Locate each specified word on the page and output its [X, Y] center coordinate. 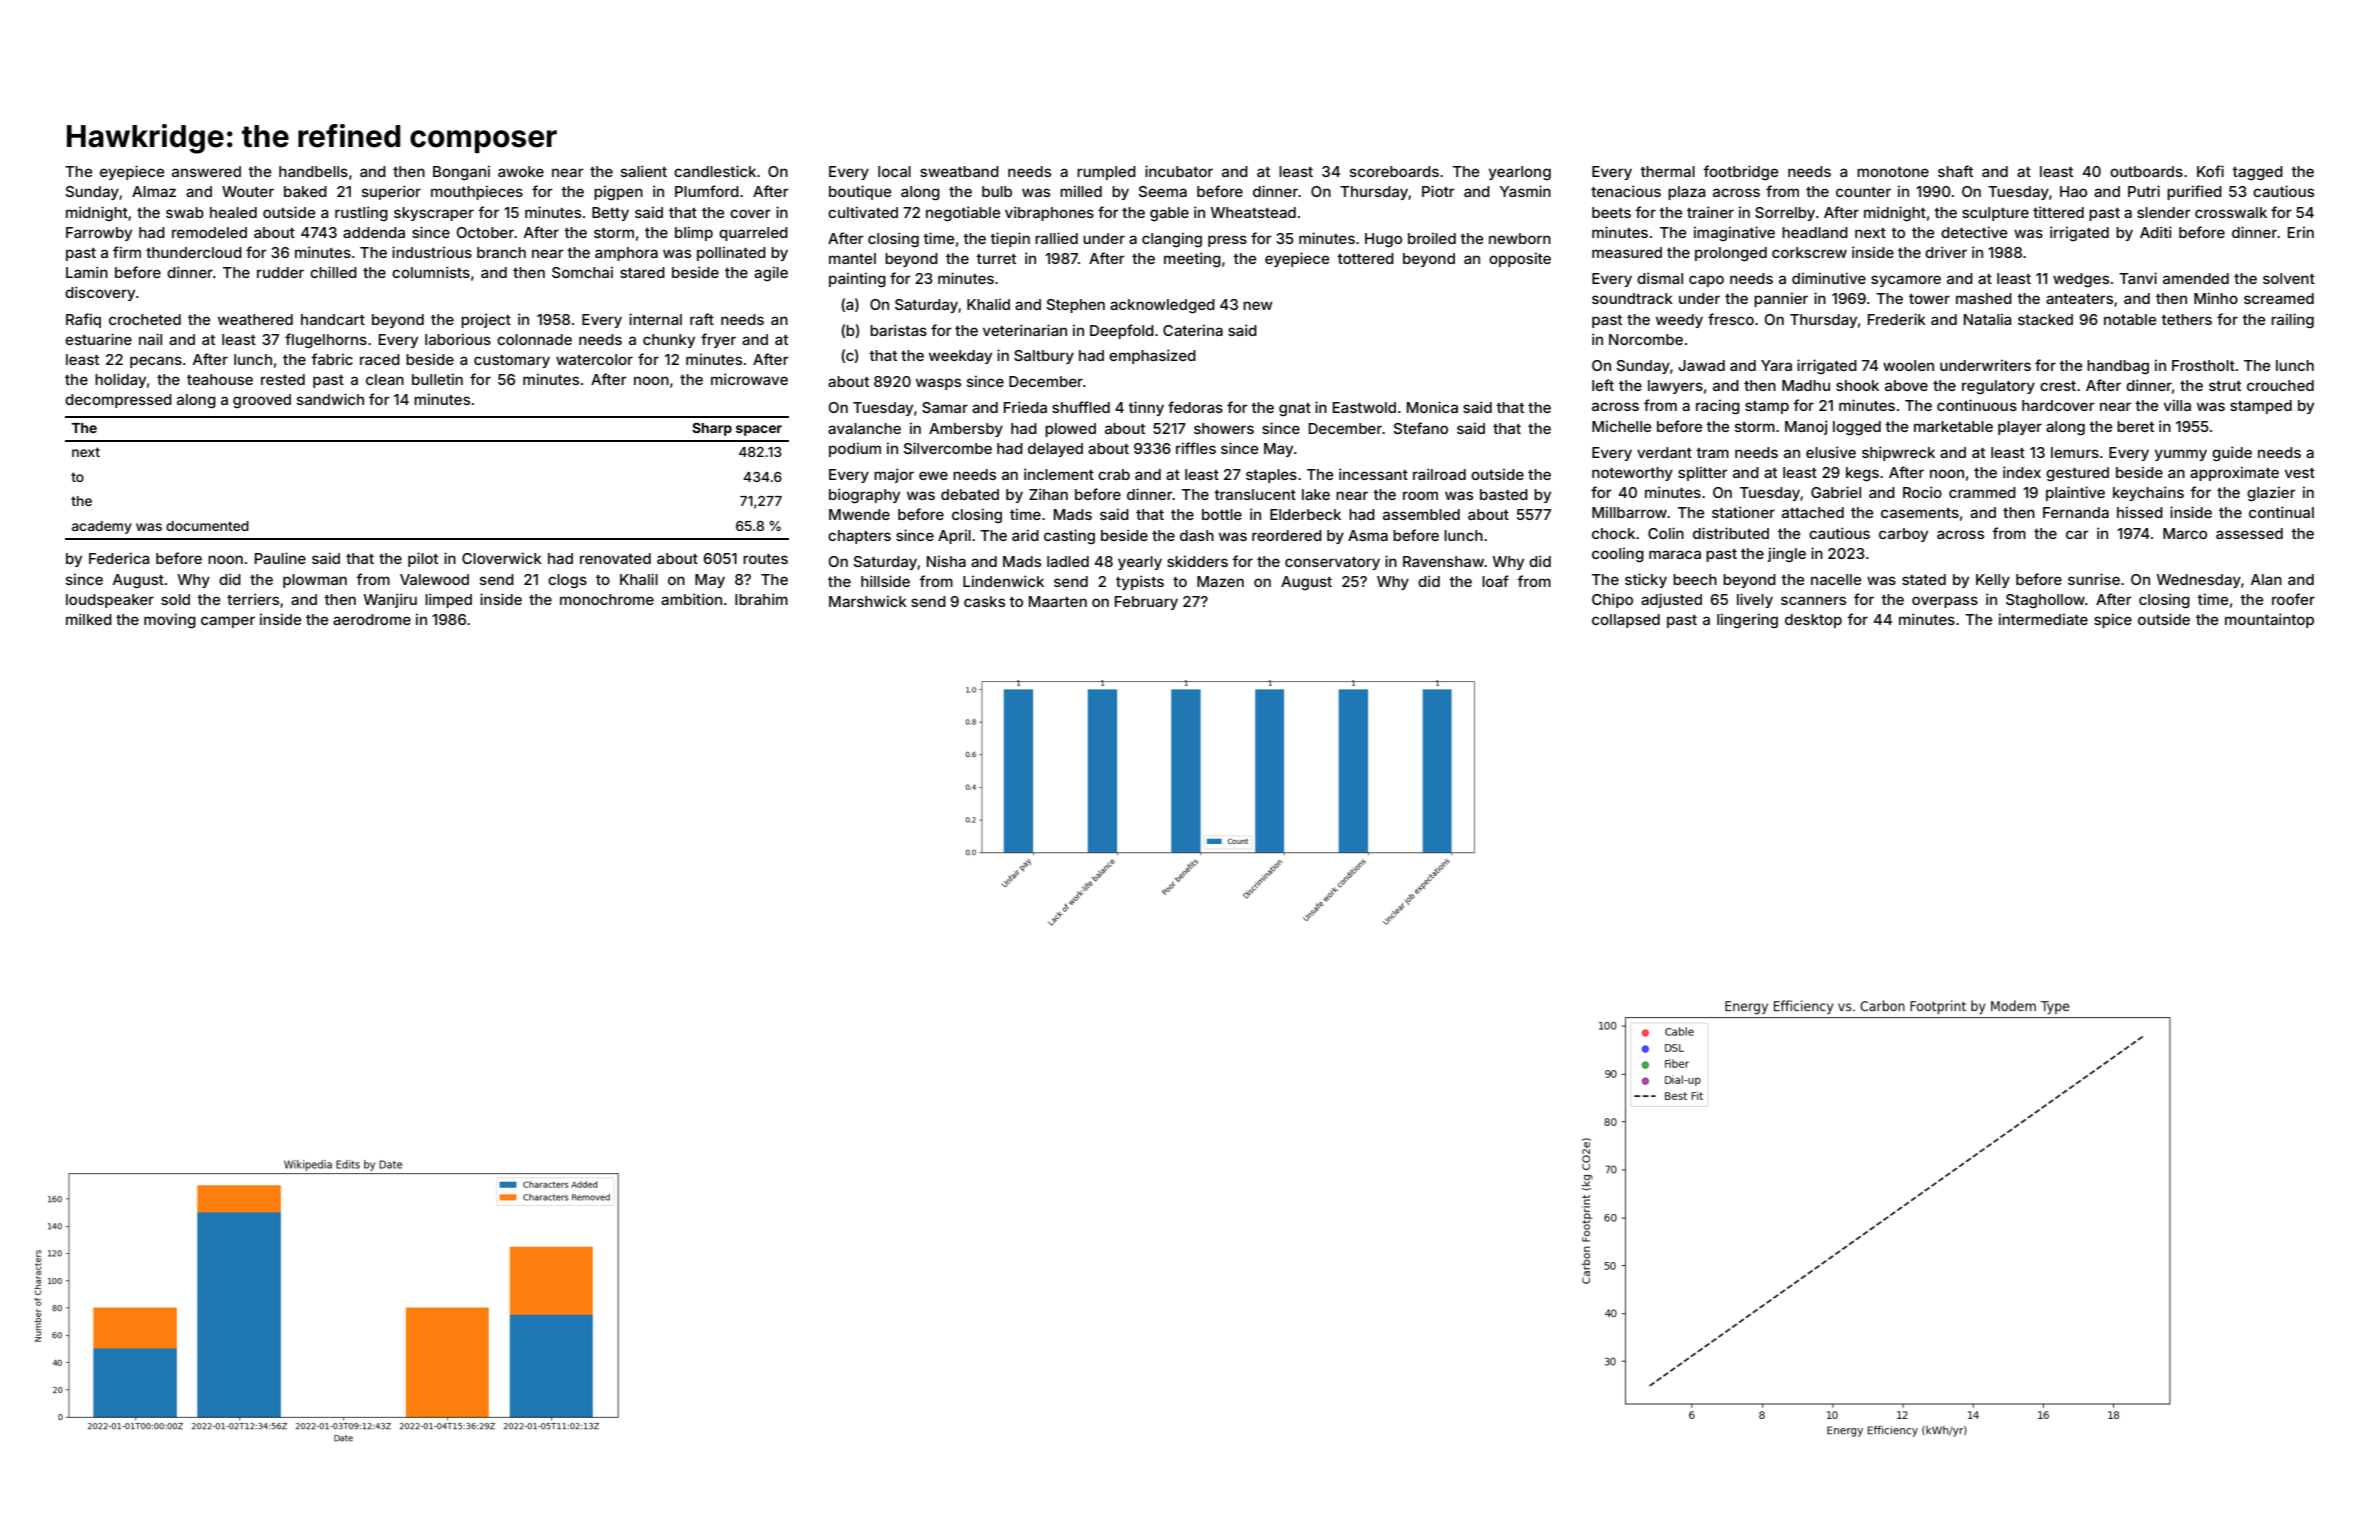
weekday [960, 357]
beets [1611, 212]
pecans [156, 362]
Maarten [1058, 601]
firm [127, 252]
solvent [2289, 278]
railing [2292, 320]
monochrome [607, 599]
